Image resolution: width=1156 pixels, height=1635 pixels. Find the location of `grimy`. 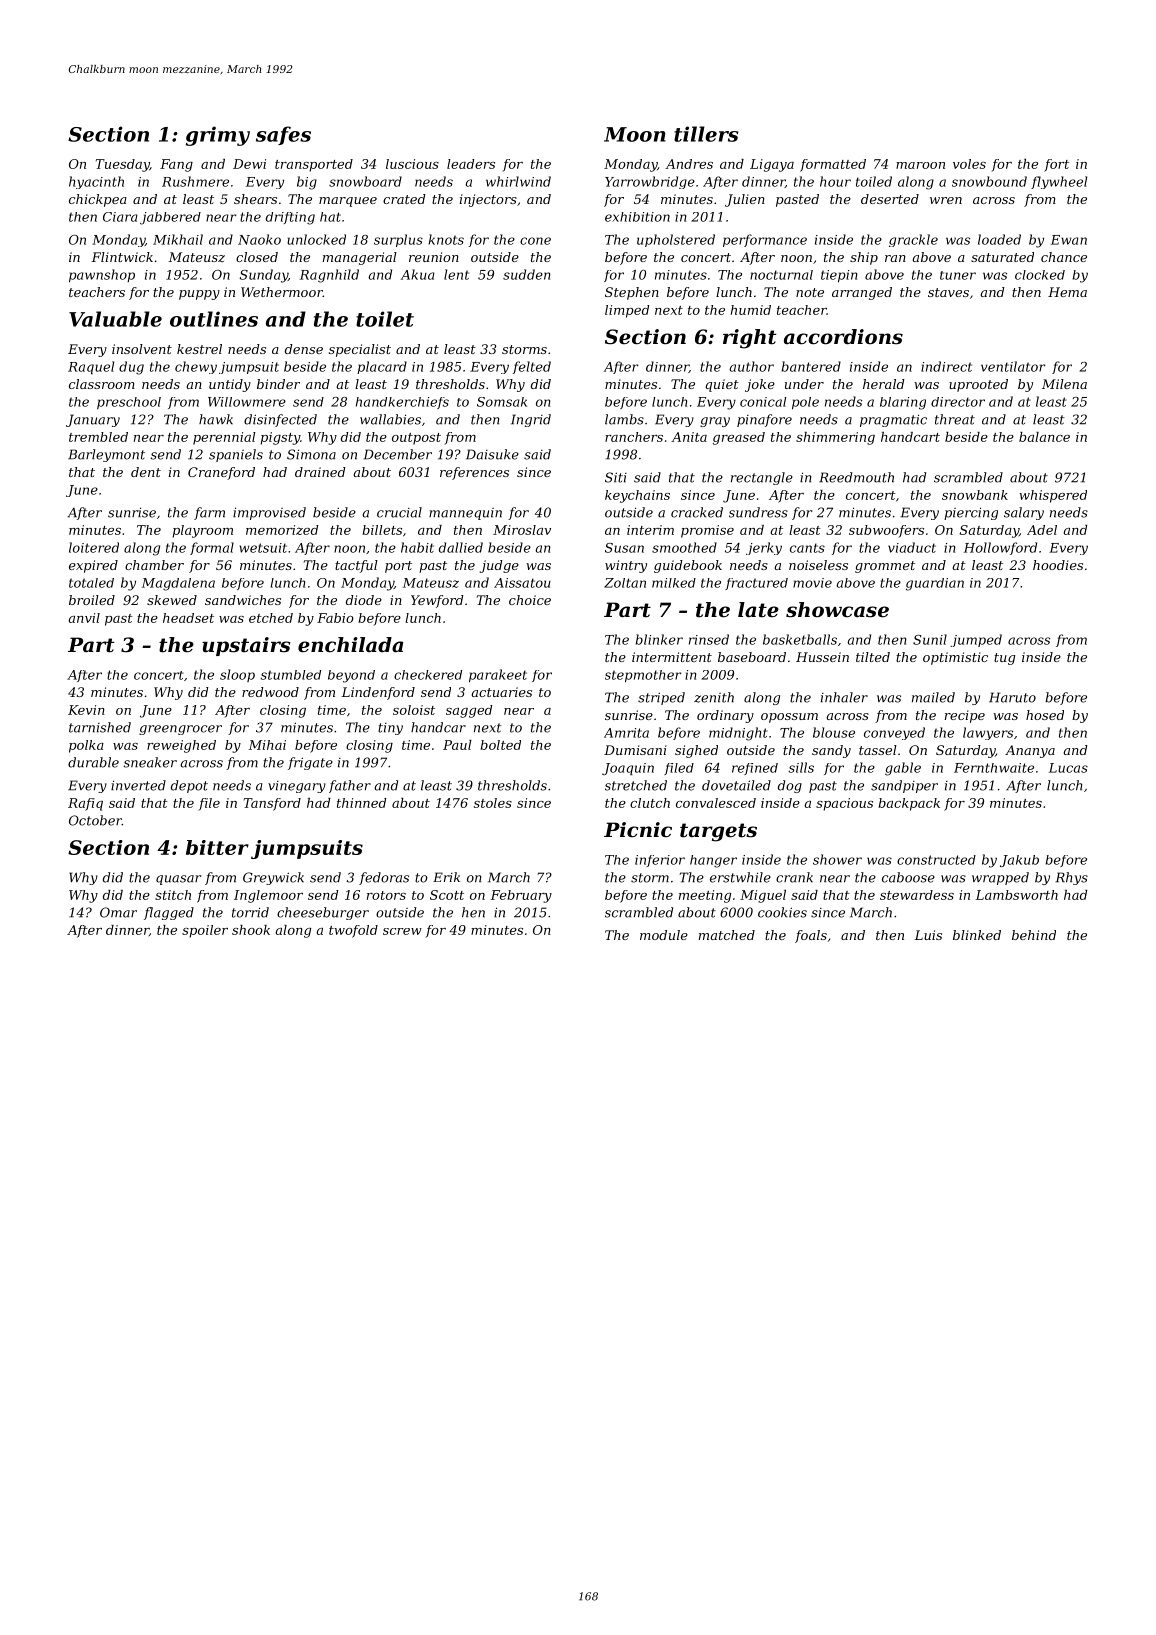

grimy is located at coordinates (218, 136).
